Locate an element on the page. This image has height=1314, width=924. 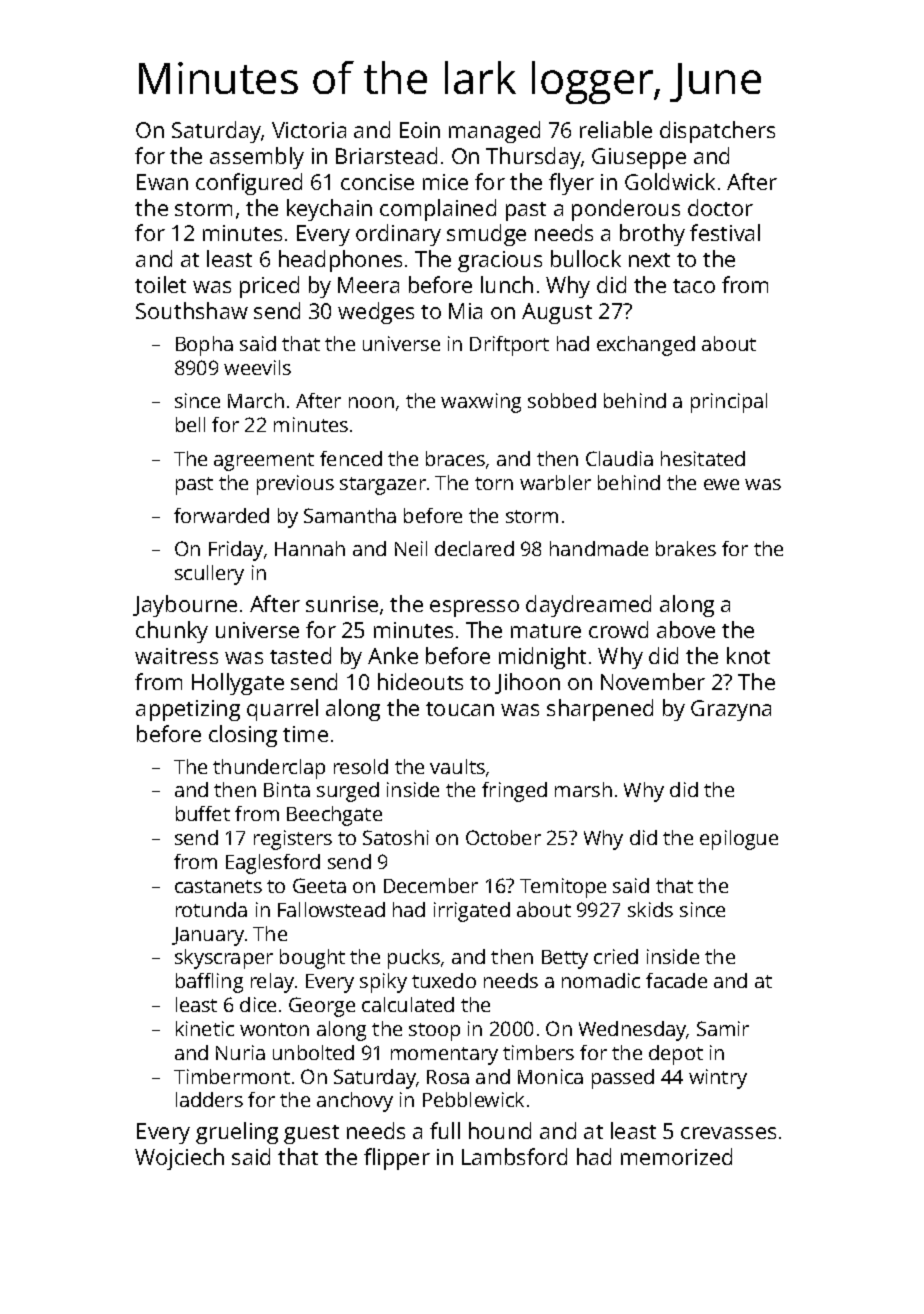
bell is located at coordinates (190, 424).
